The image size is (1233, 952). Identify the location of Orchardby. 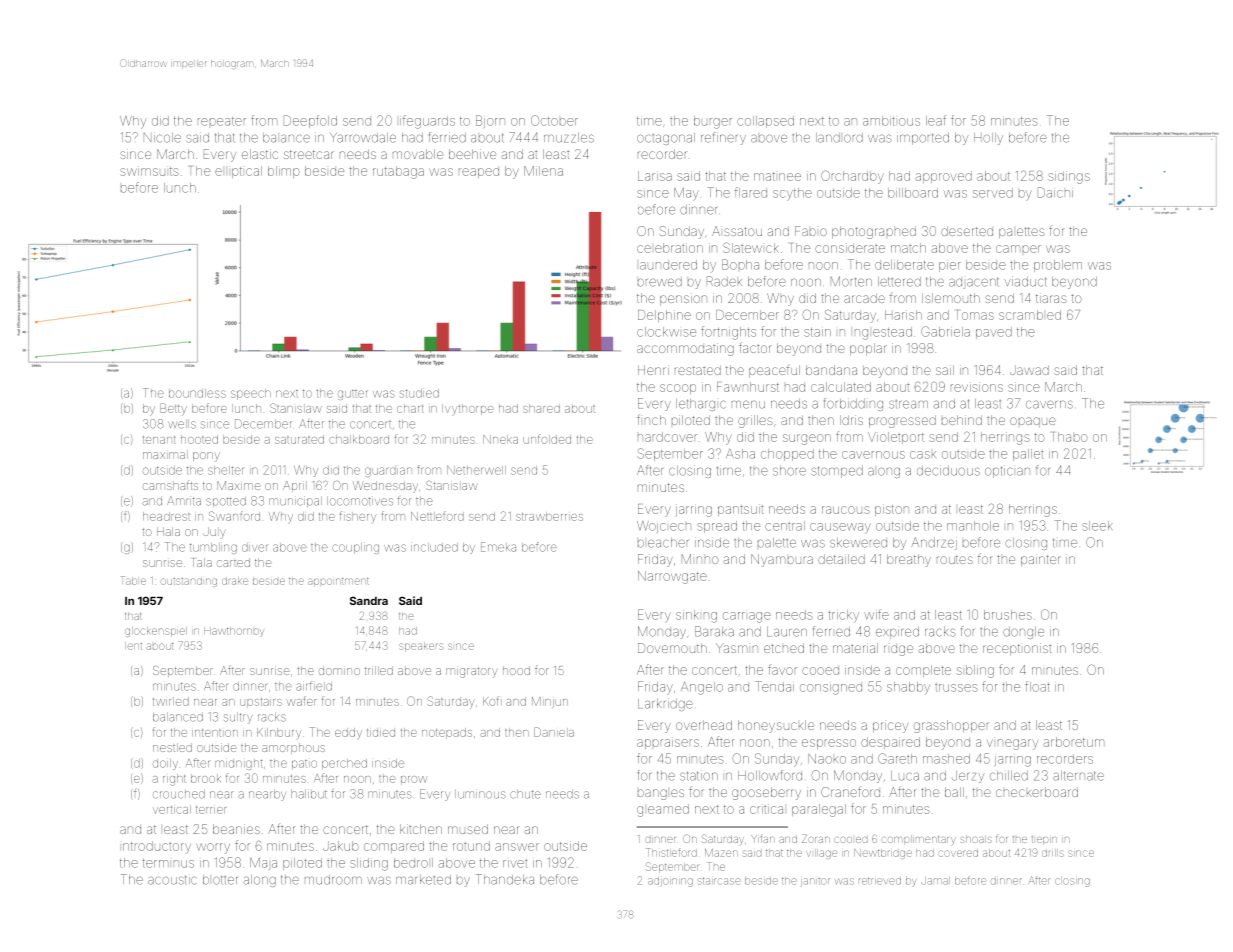
(852, 177).
